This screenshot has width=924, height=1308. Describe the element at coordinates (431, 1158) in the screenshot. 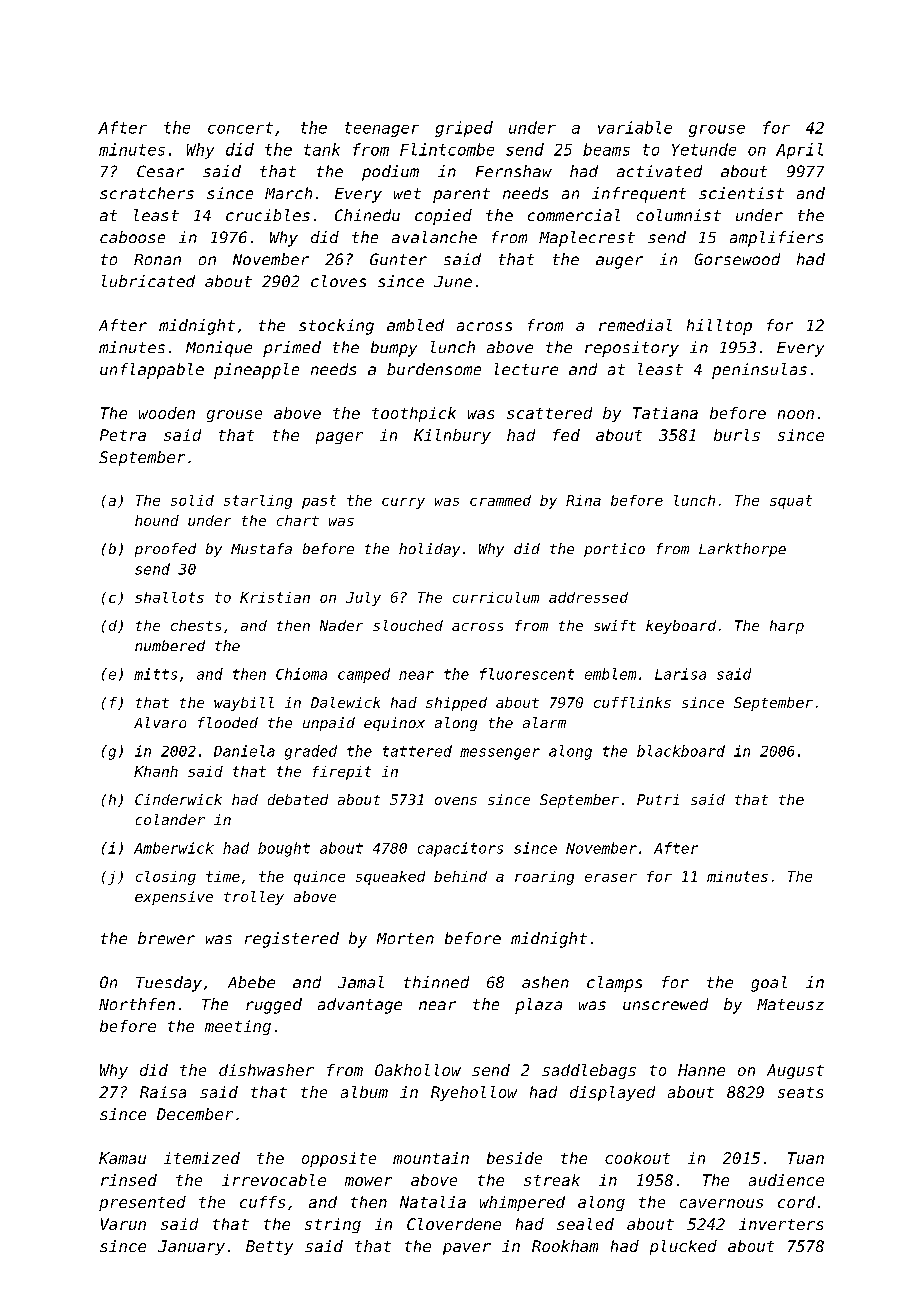

I see `mountain` at that location.
